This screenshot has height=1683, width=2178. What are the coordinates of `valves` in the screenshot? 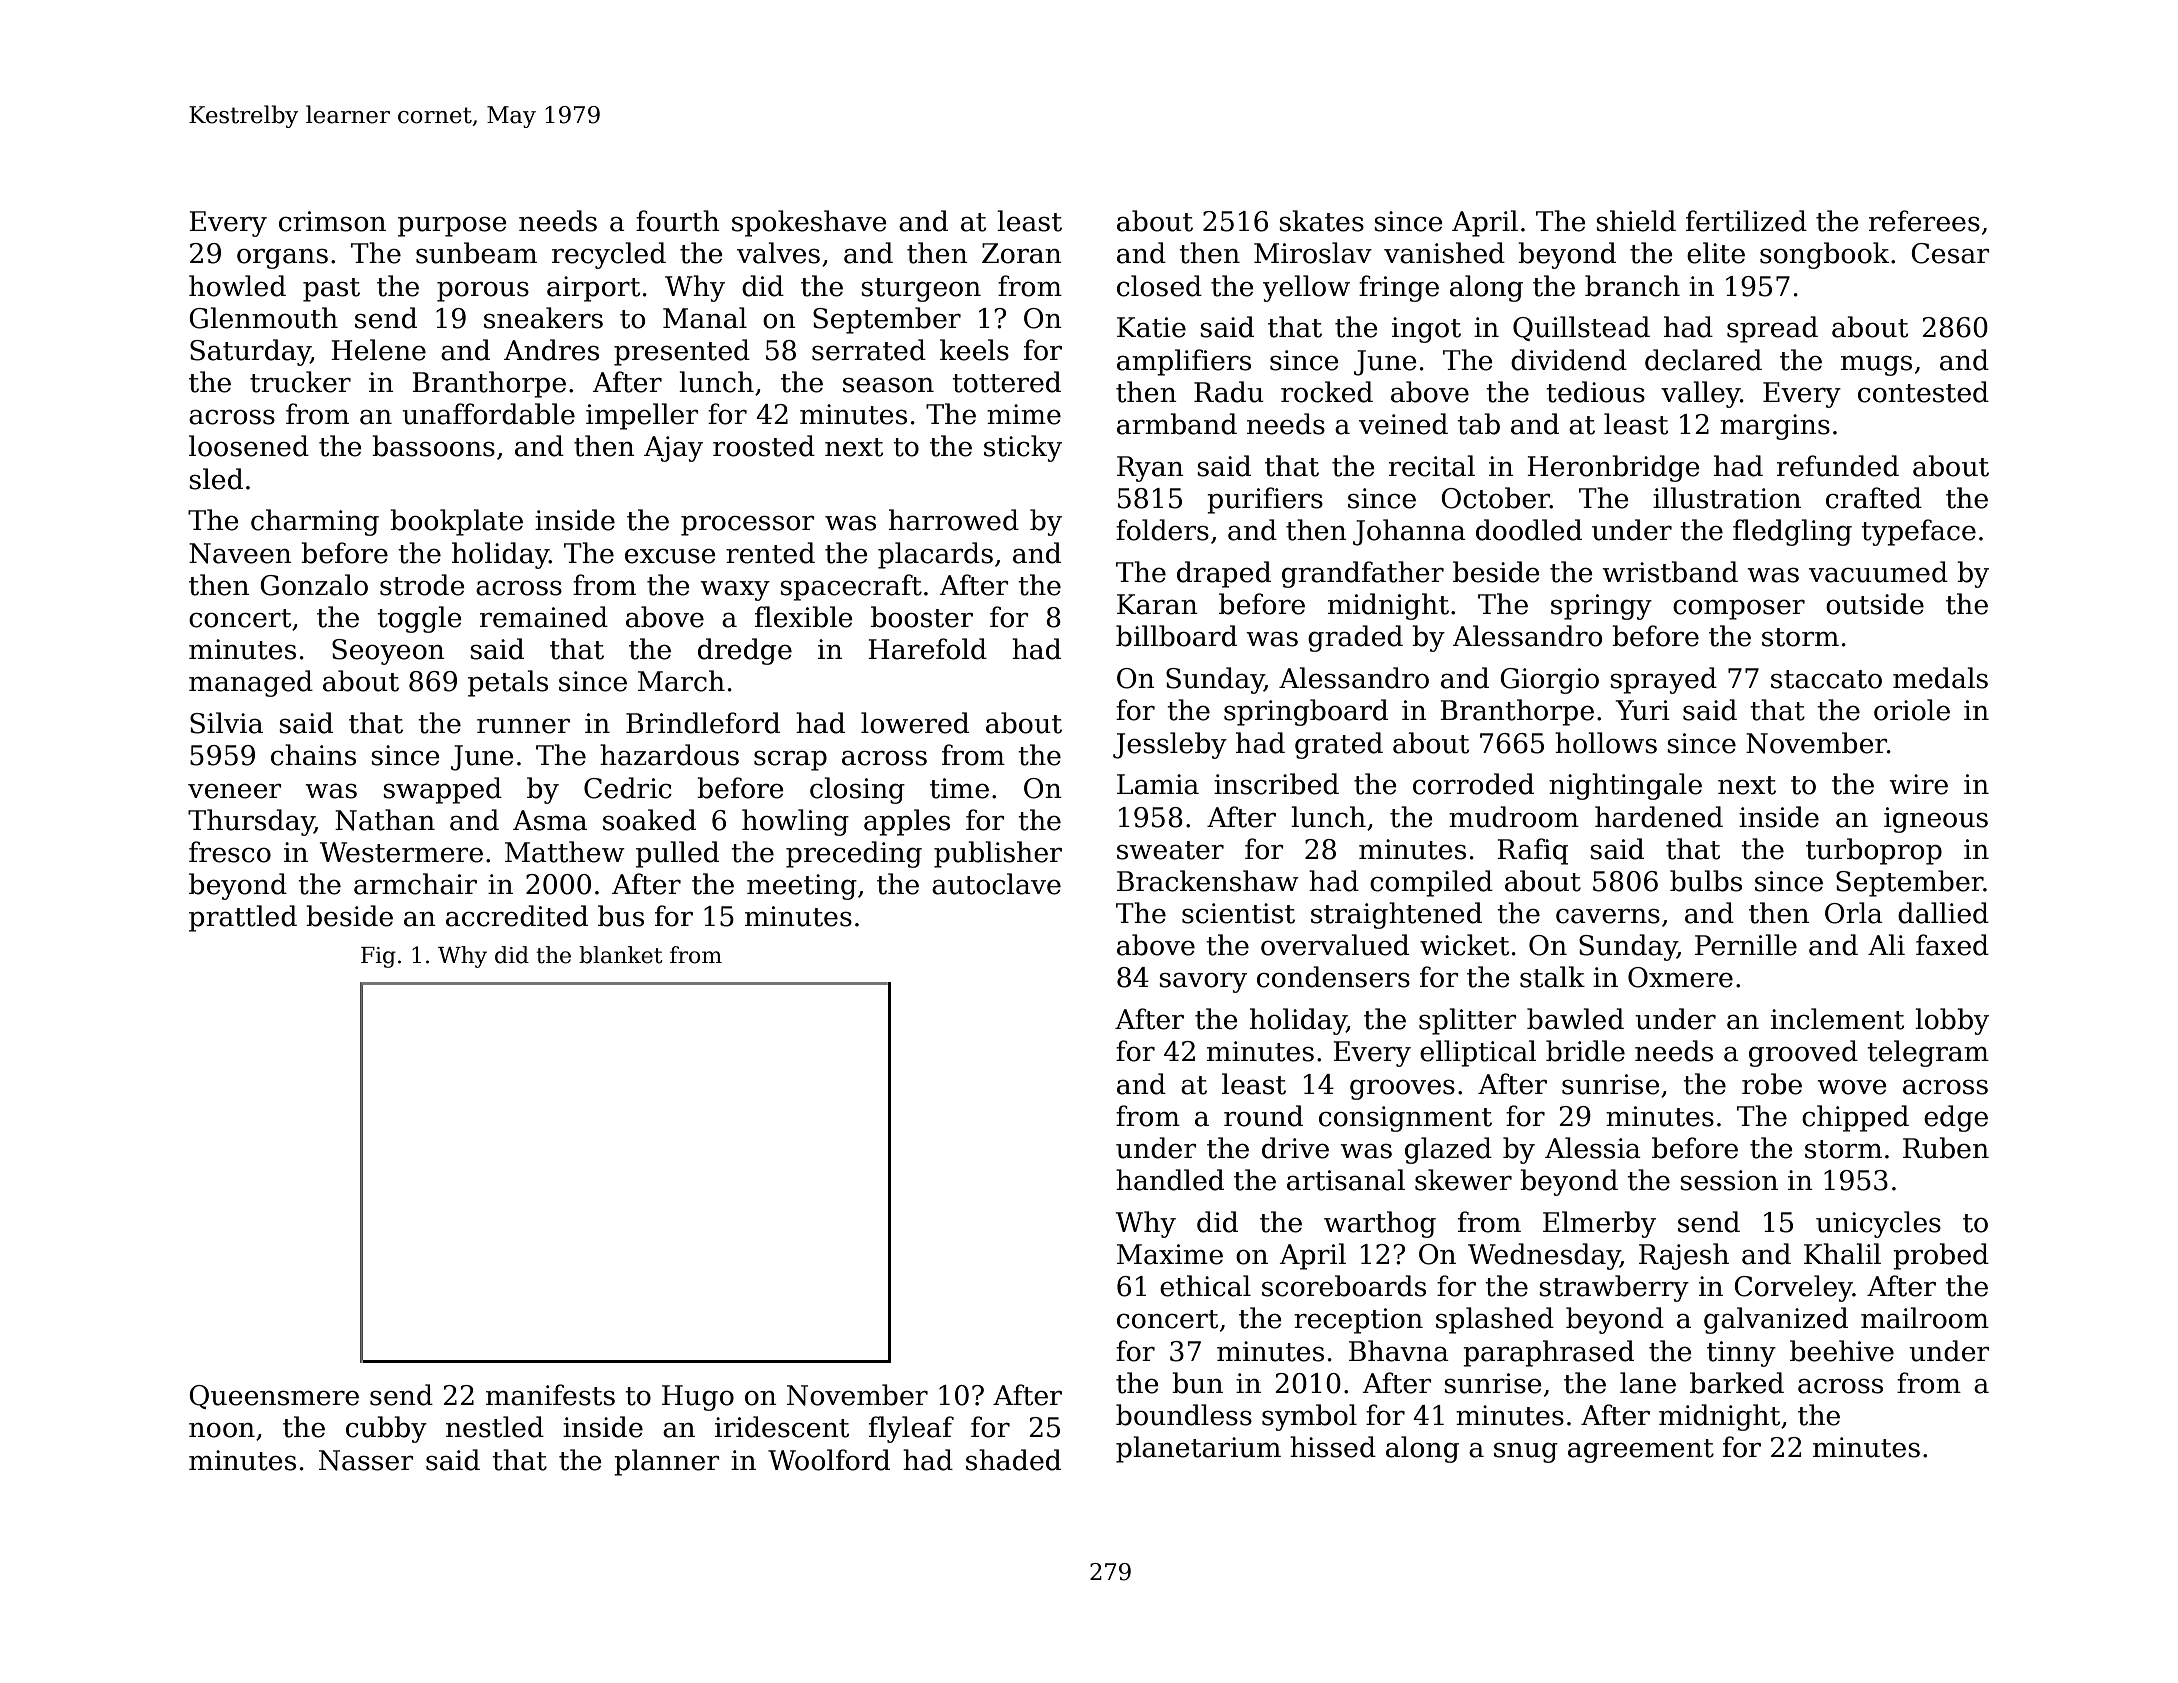 It's located at (778, 253).
